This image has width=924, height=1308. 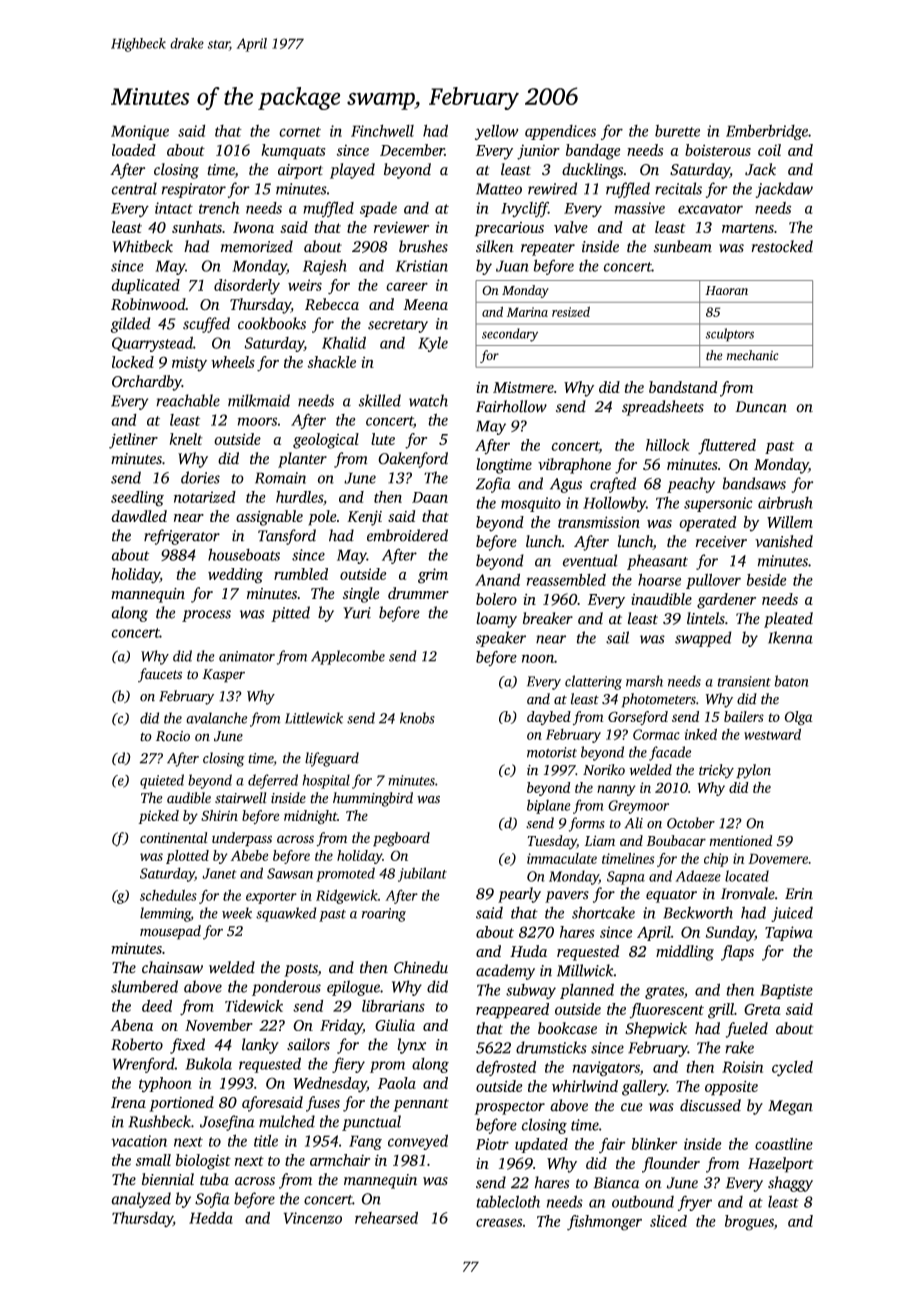 What do you see at coordinates (142, 246) in the image?
I see `Whitbeck` at bounding box center [142, 246].
